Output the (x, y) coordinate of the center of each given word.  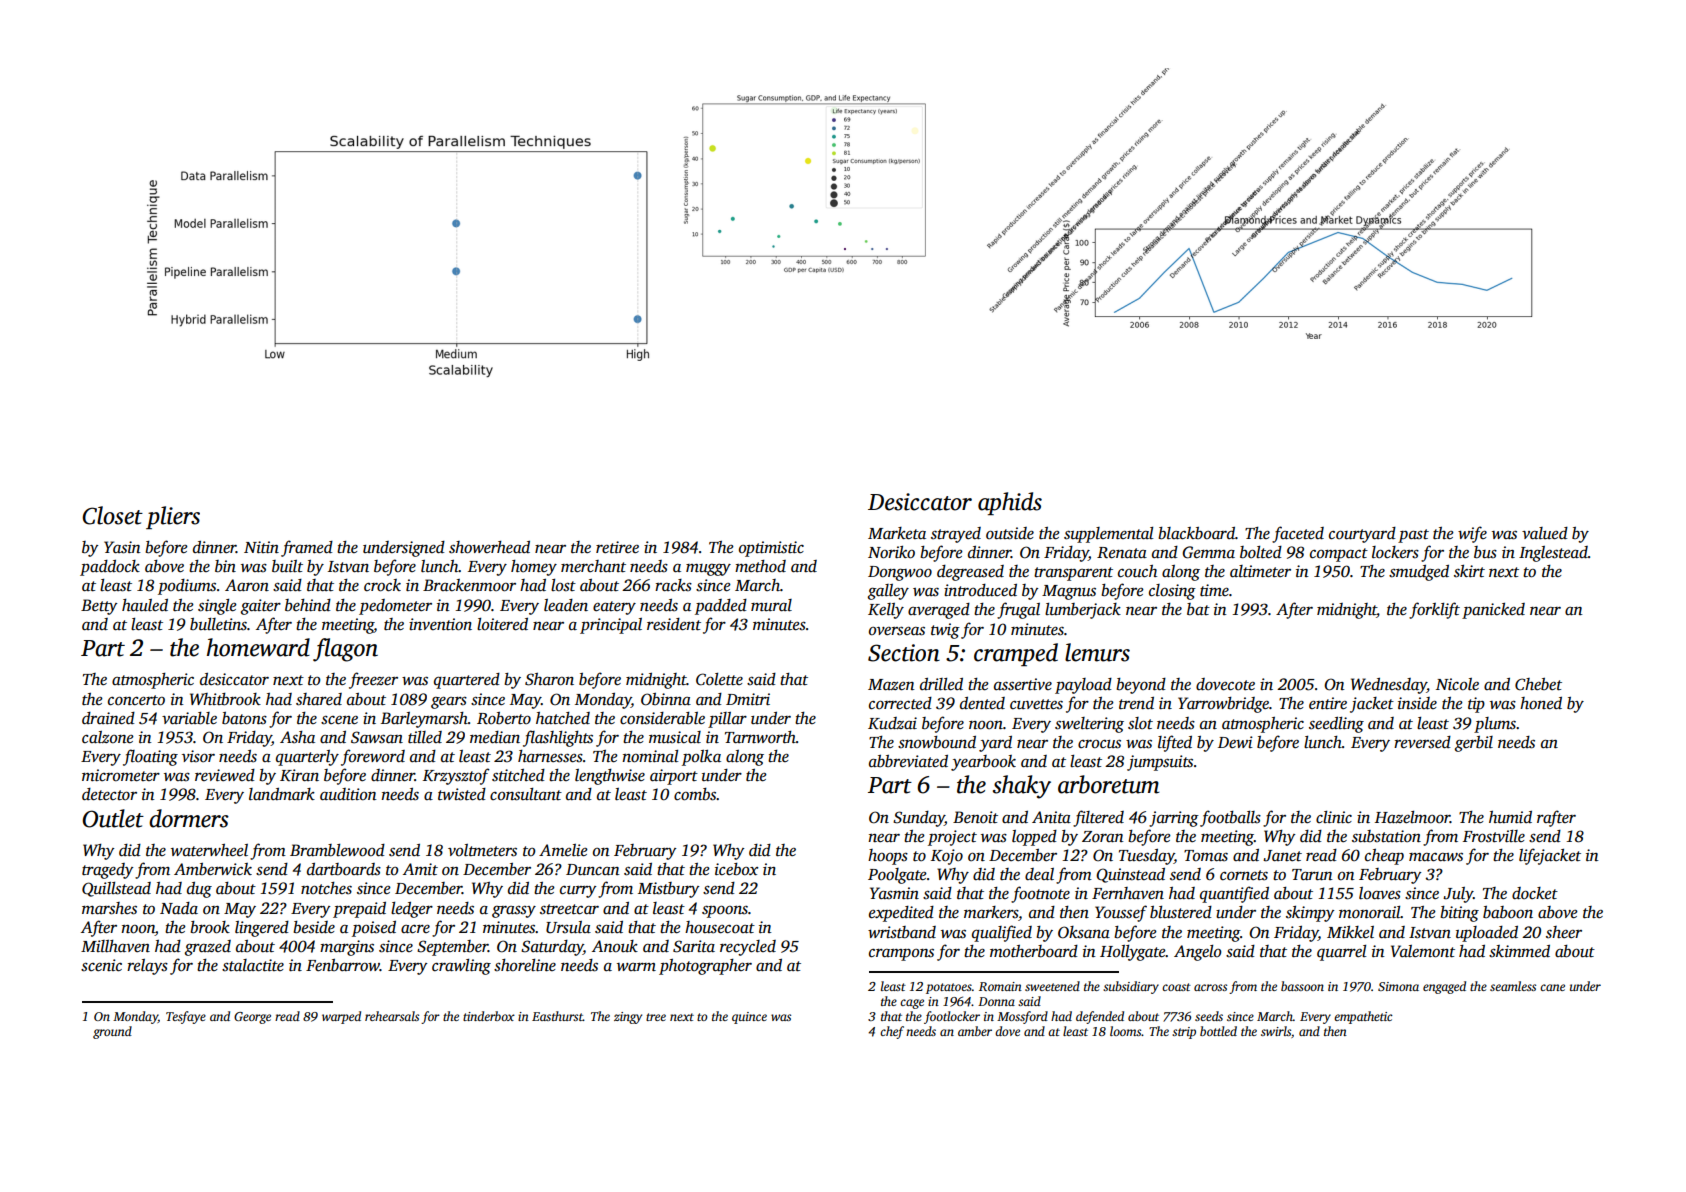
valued (1545, 533)
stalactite (253, 965)
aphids (1010, 503)
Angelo (1197, 953)
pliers (173, 517)
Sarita (694, 946)
